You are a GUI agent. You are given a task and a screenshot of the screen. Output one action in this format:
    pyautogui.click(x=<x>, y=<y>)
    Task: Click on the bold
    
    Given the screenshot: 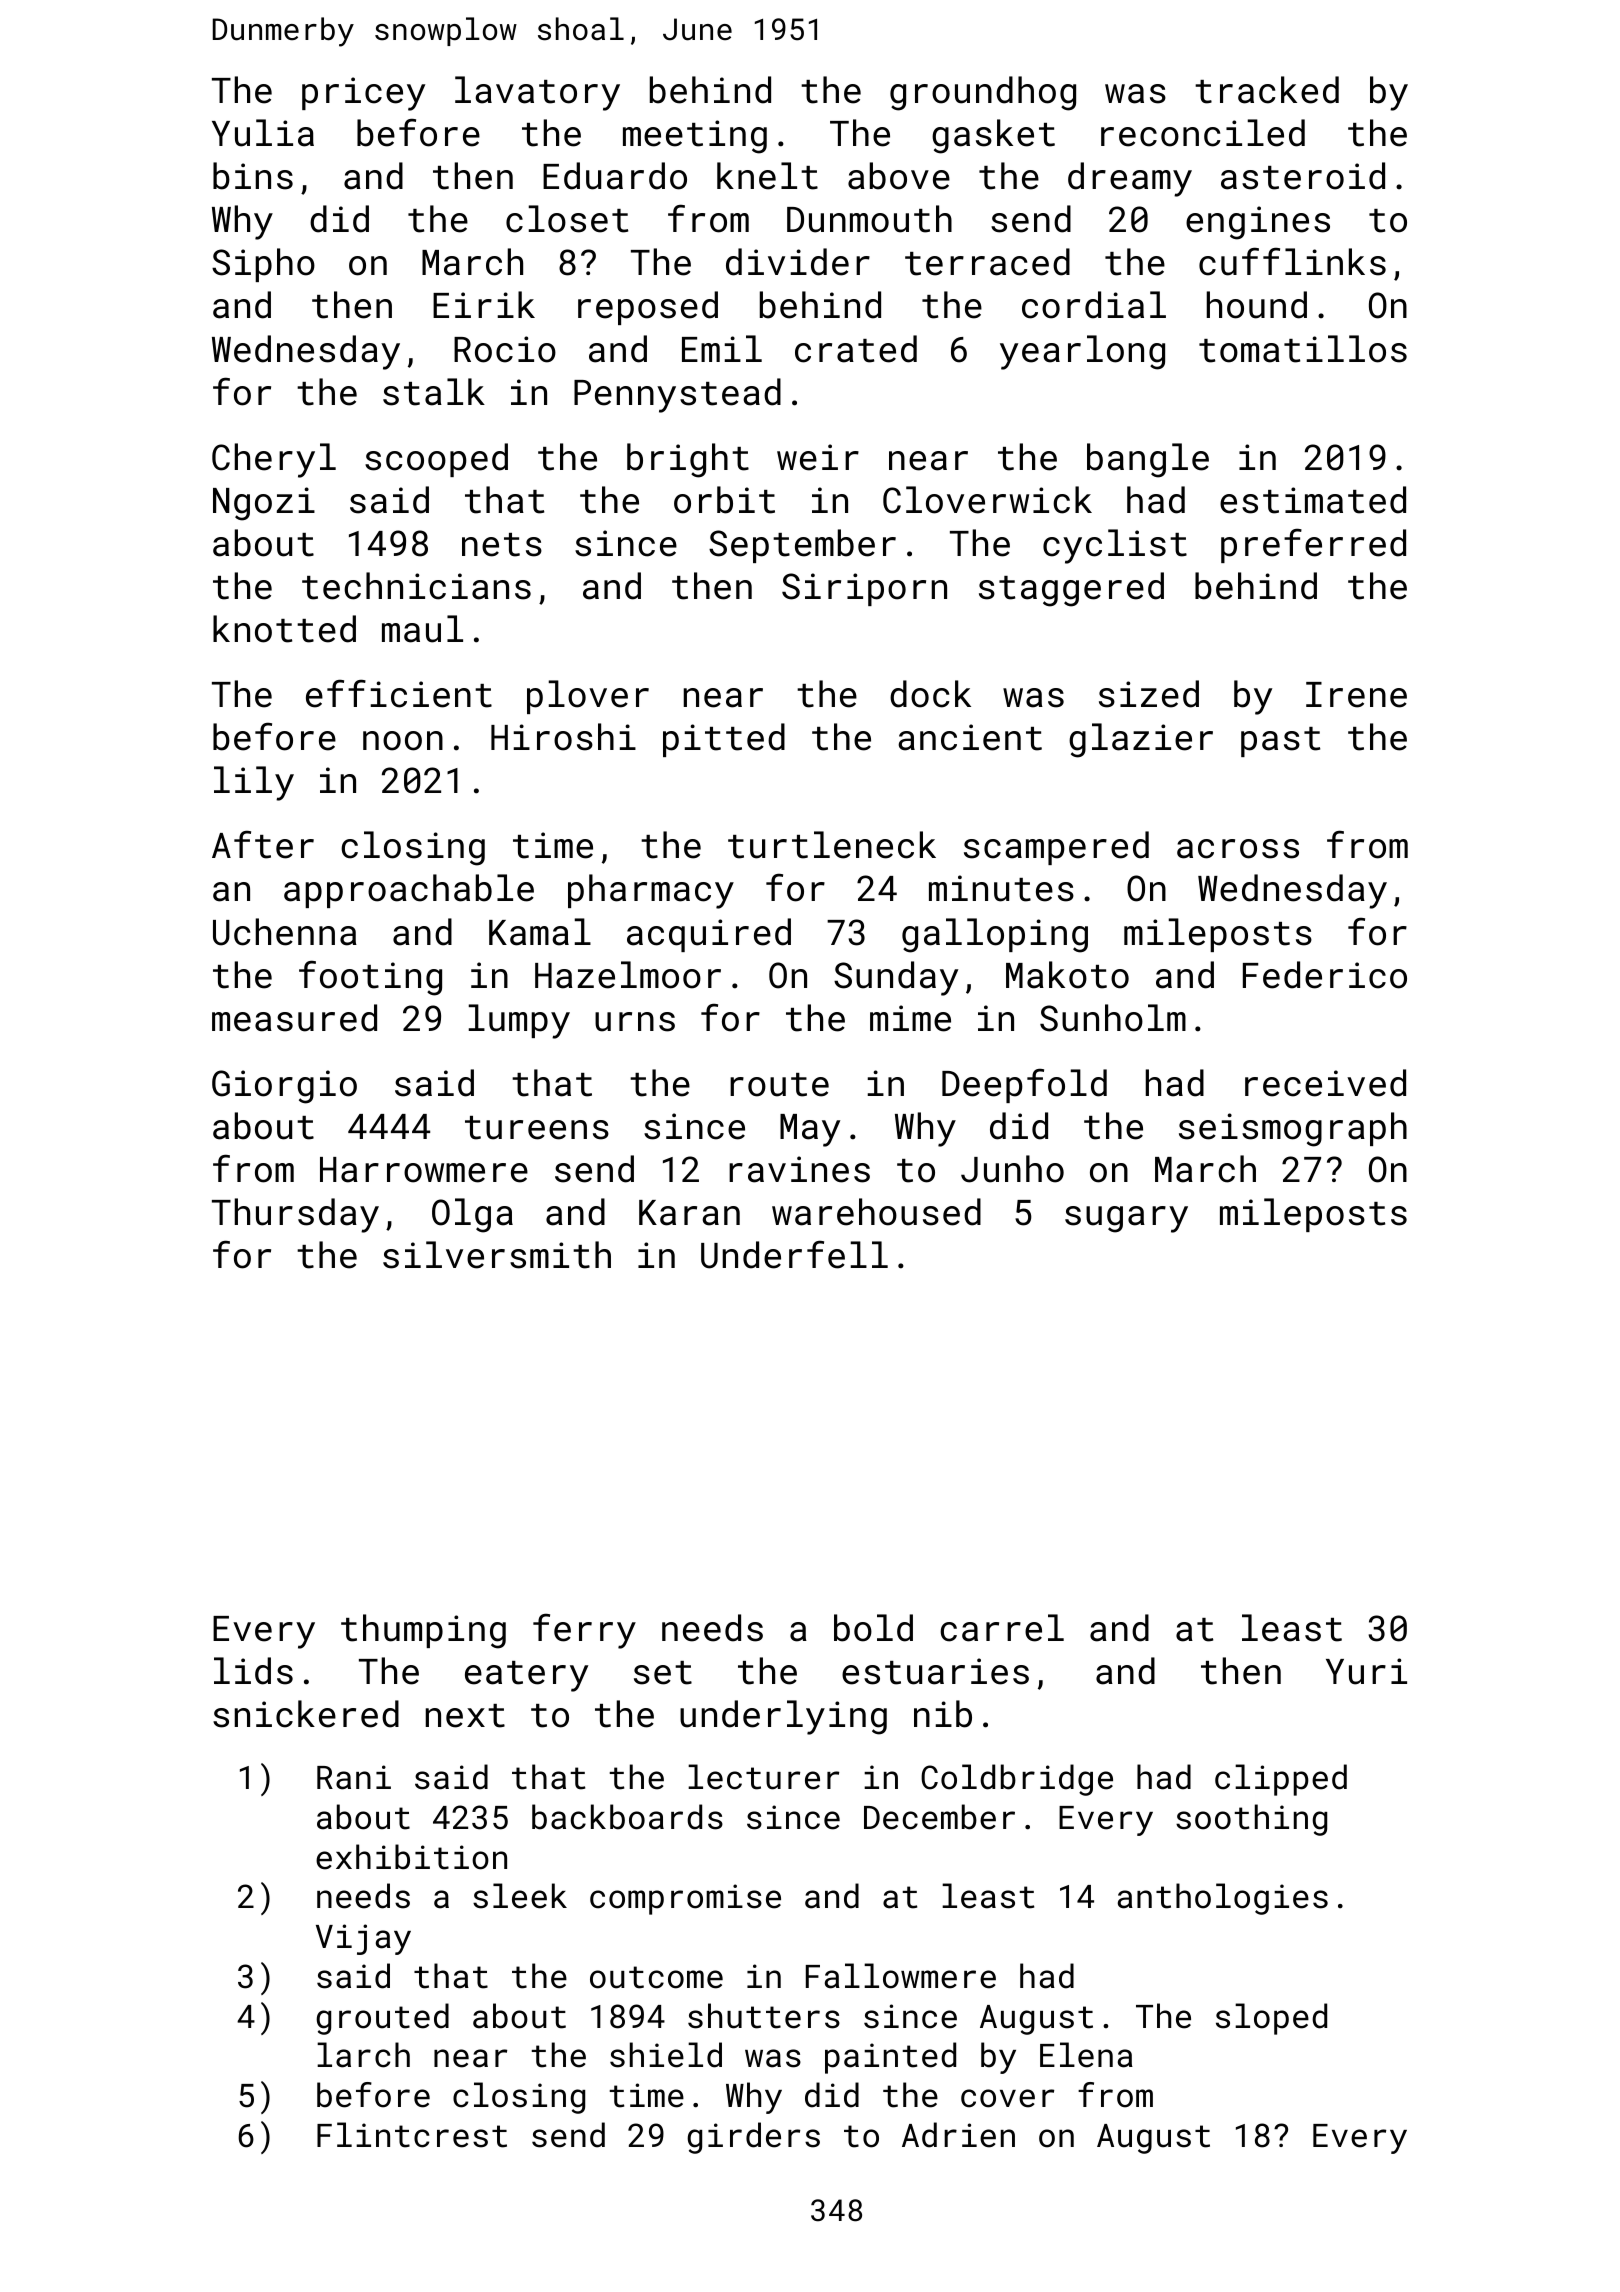 What is the action you would take?
    pyautogui.click(x=873, y=1628)
